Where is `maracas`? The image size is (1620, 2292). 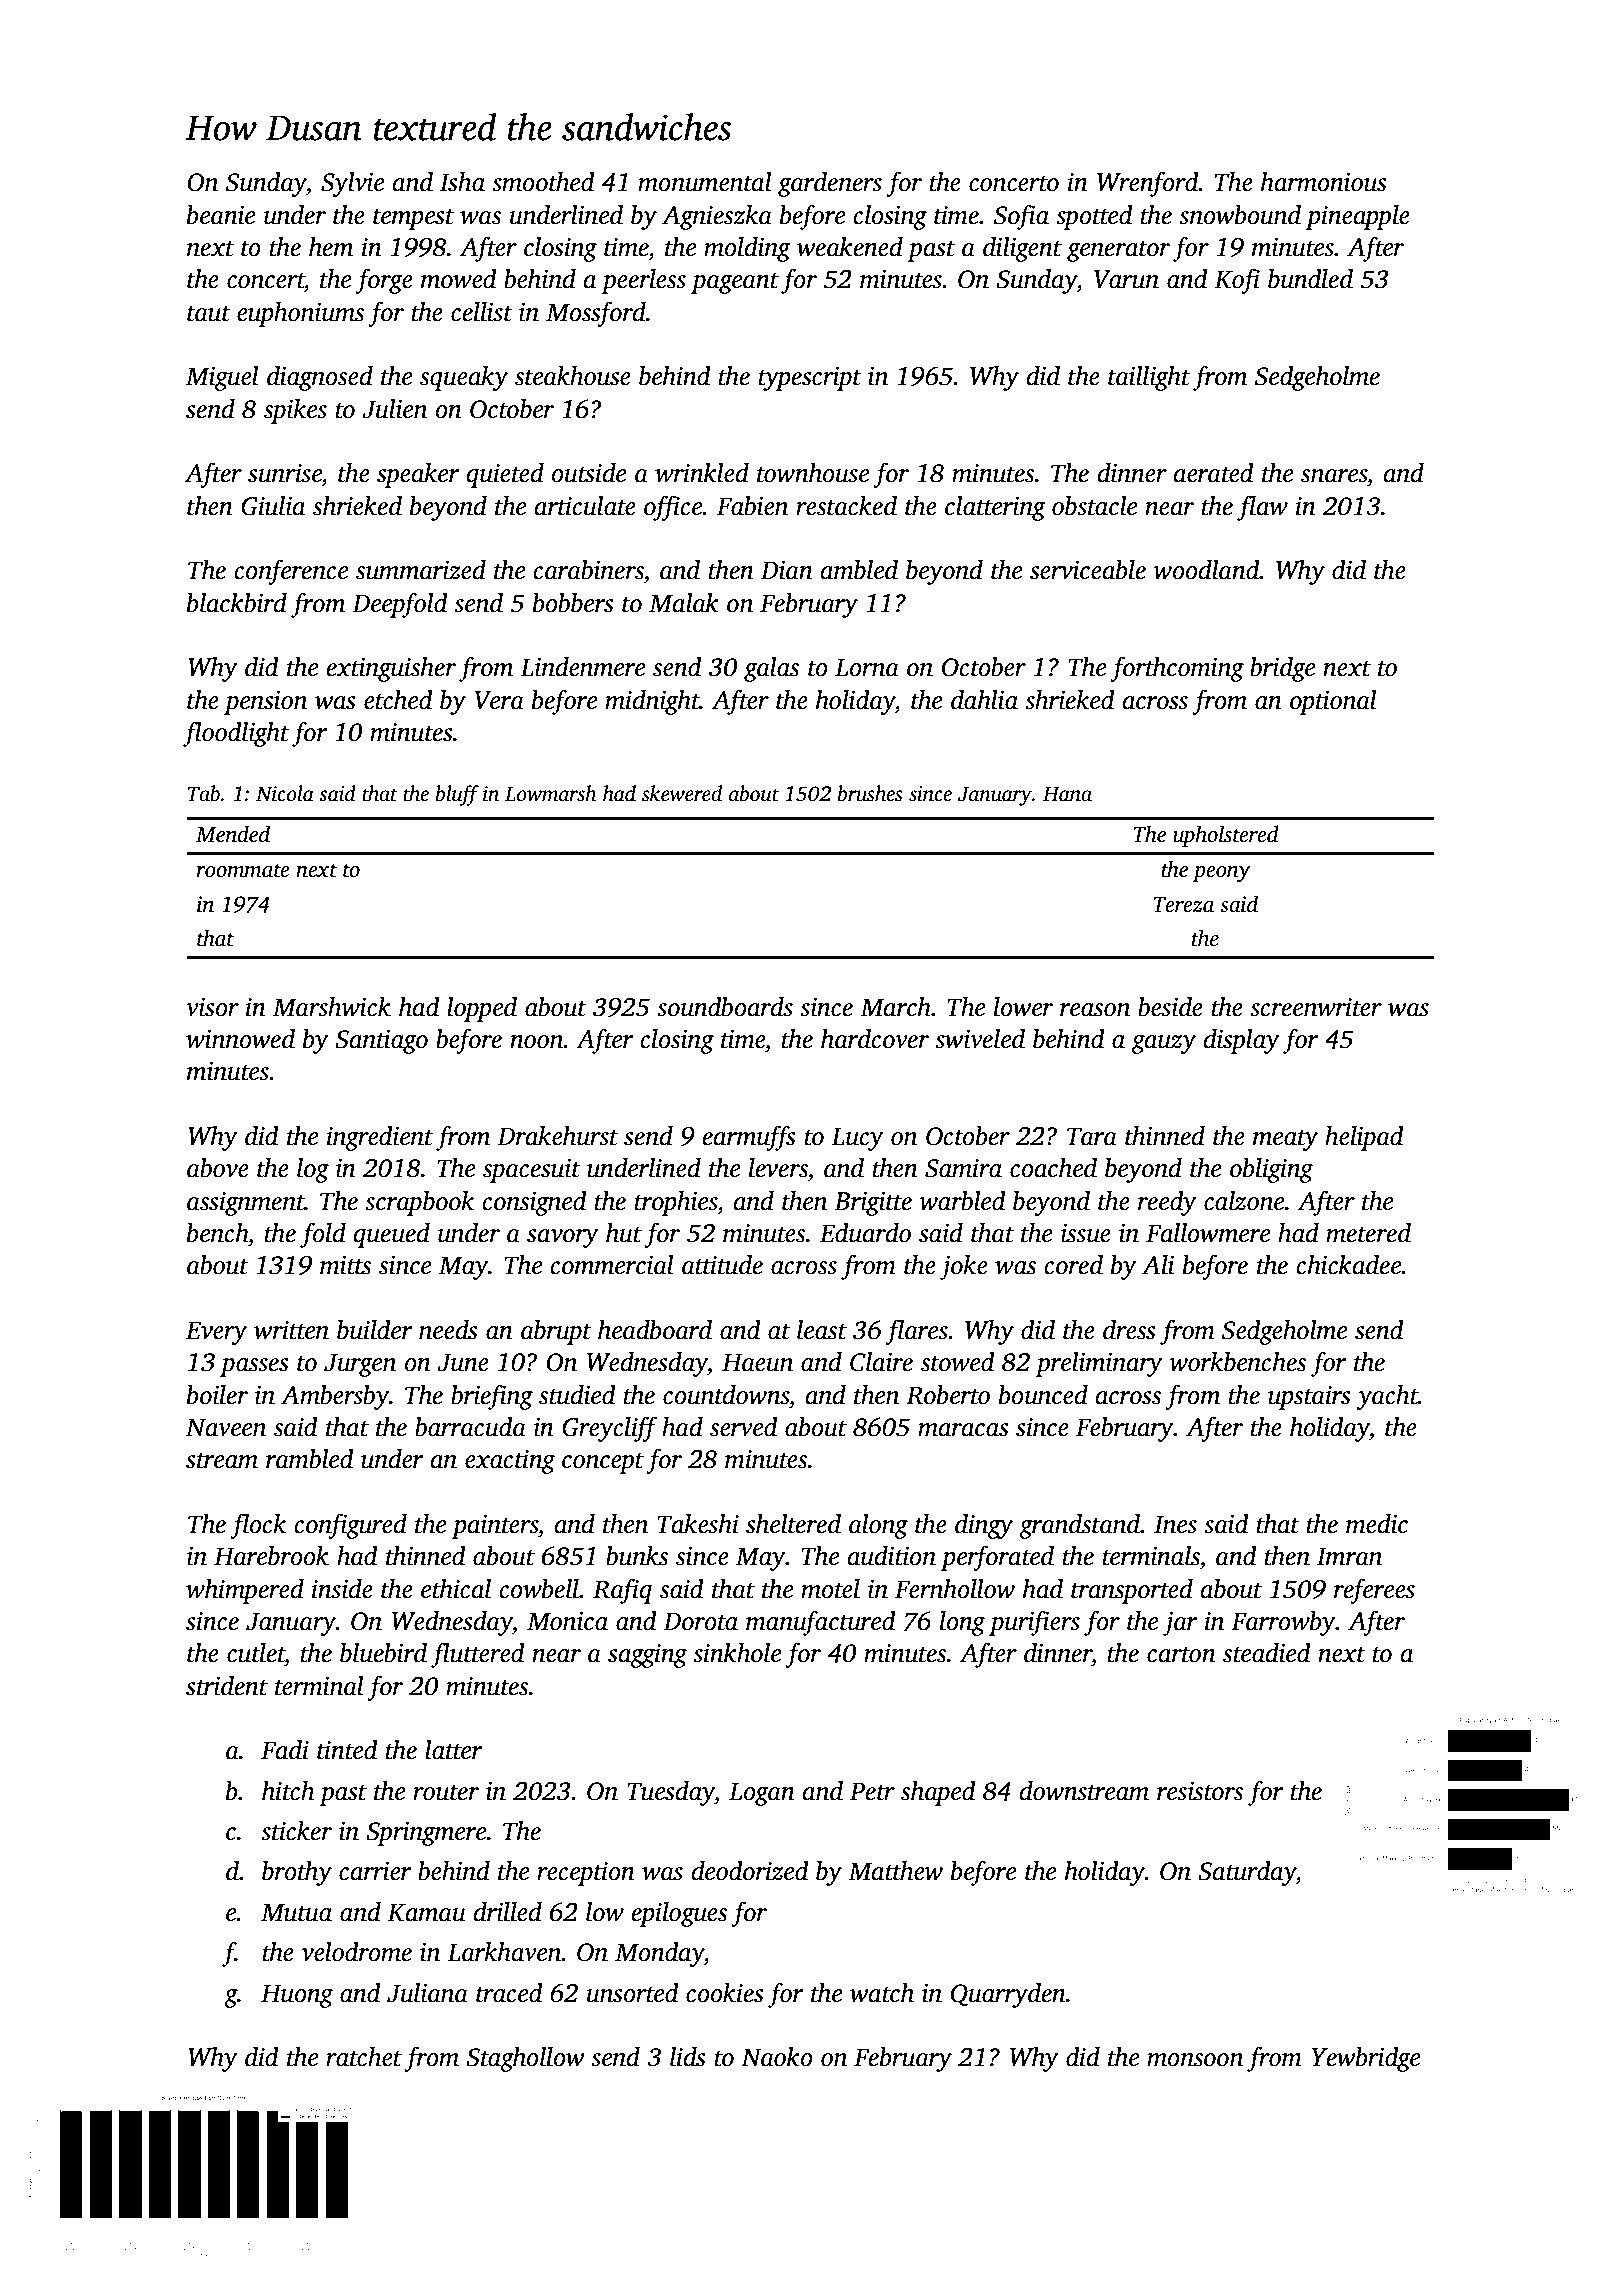
maracas is located at coordinates (963, 1430).
